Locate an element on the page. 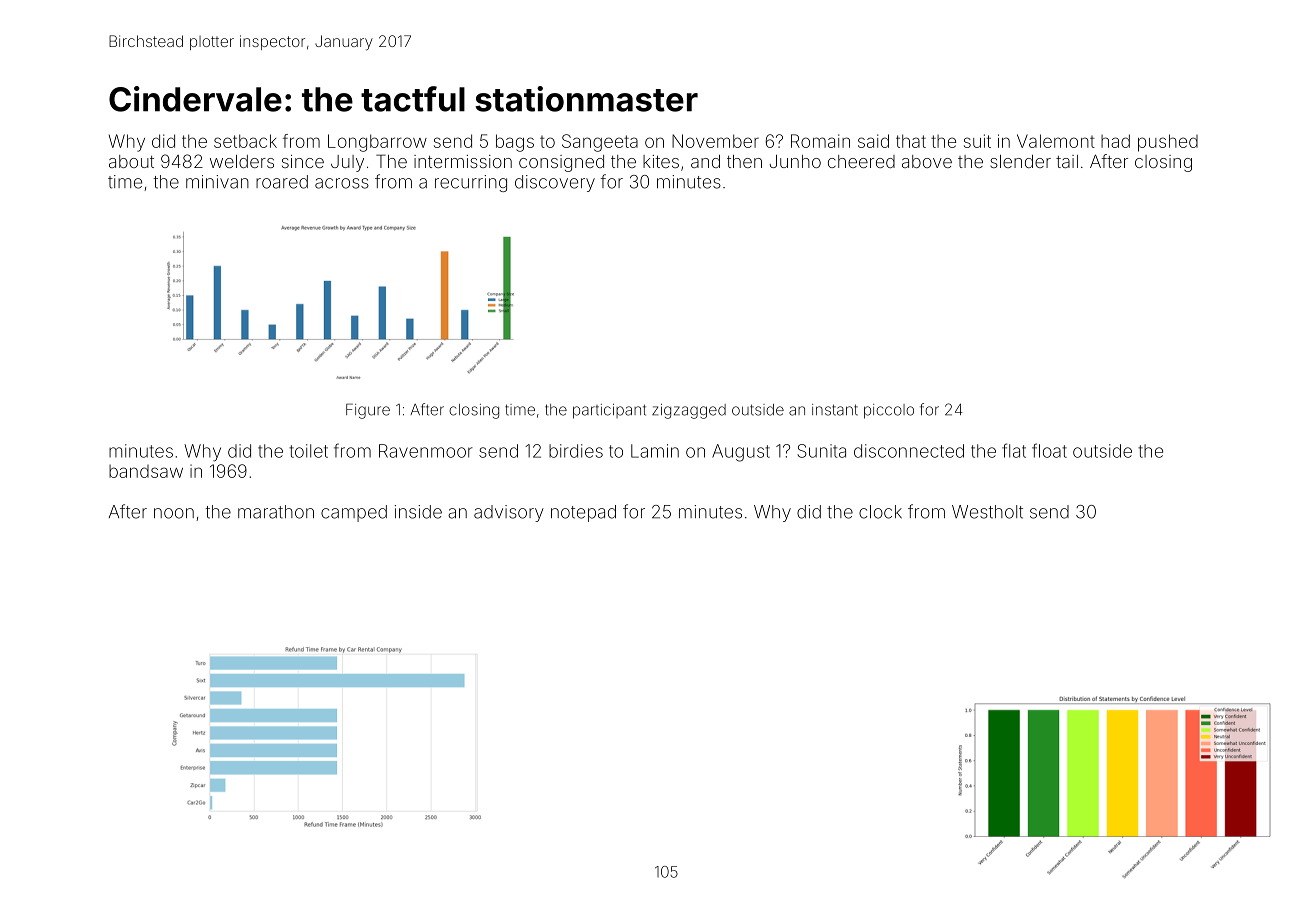 The width and height of the image is (1308, 924). suit is located at coordinates (977, 141).
